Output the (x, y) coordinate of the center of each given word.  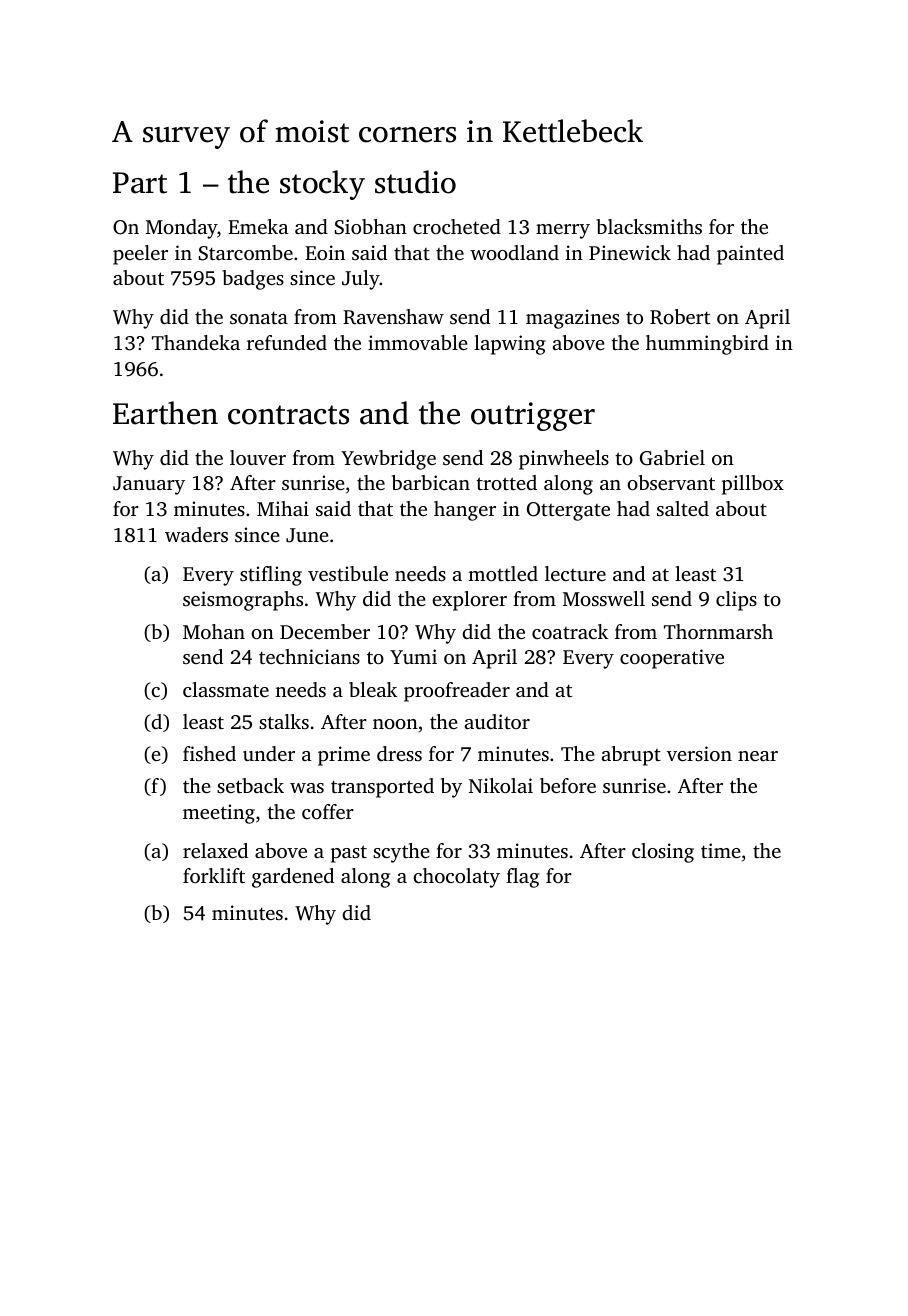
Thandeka (196, 342)
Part (140, 183)
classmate (226, 689)
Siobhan (371, 227)
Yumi (413, 656)
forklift (214, 875)
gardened (293, 878)
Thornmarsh (718, 631)
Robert (680, 317)
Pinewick (630, 252)
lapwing (510, 345)
